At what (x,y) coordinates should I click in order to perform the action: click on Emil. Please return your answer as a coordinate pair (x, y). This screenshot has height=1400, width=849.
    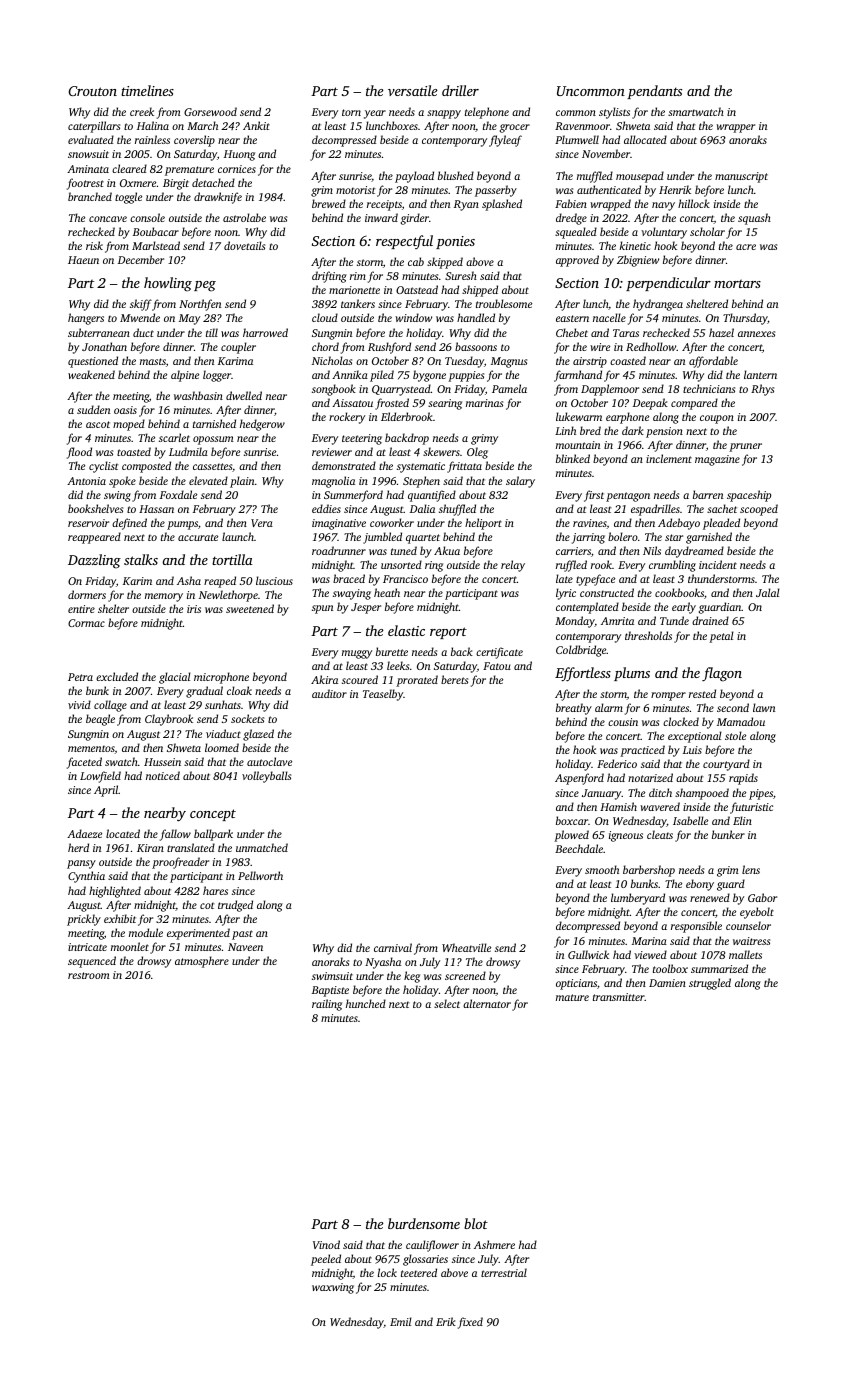
    Looking at the image, I should click on (401, 1321).
